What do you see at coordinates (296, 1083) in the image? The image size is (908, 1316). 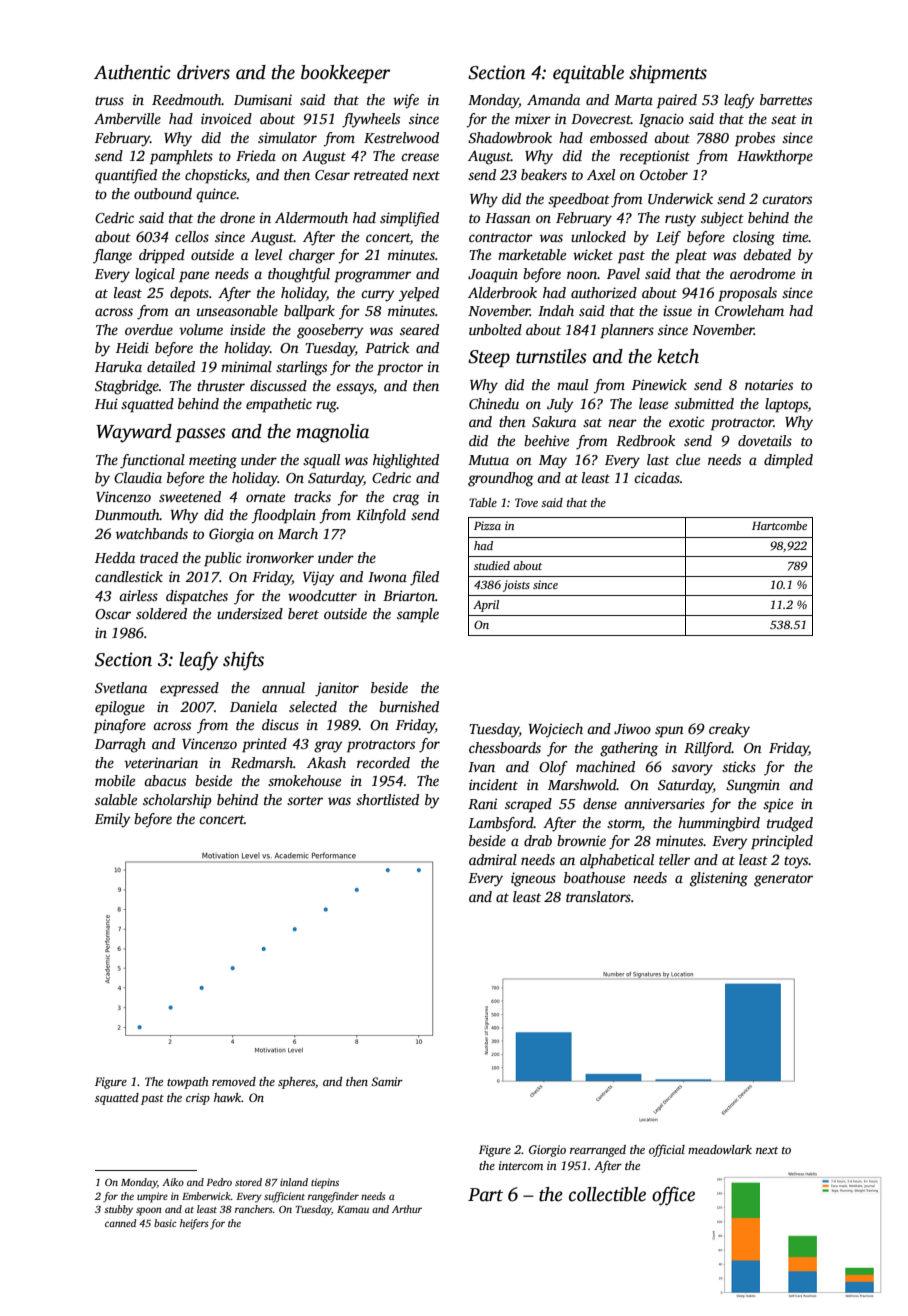 I see `spheres` at bounding box center [296, 1083].
